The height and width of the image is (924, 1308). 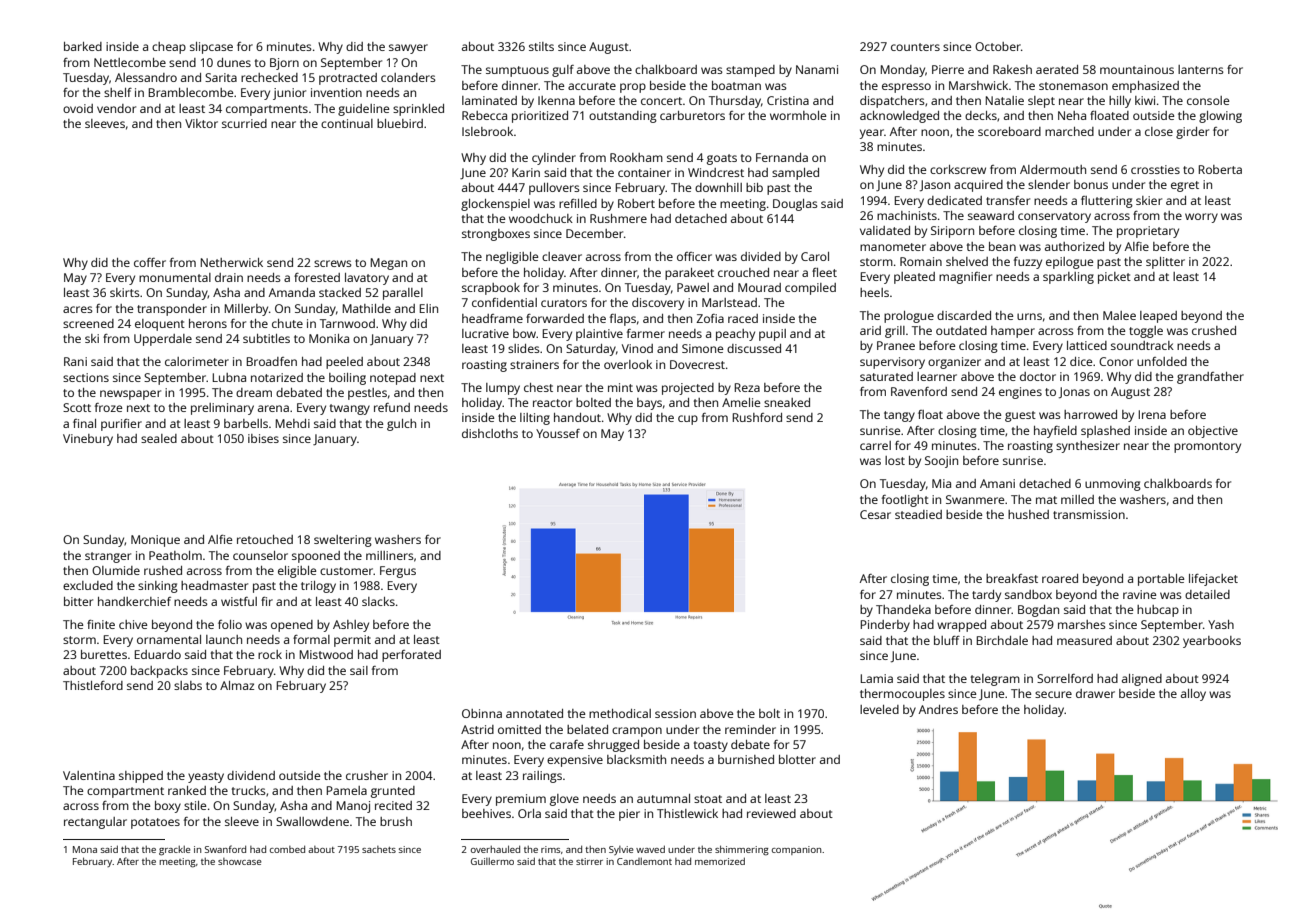 I want to click on stilts, so click(x=541, y=46).
